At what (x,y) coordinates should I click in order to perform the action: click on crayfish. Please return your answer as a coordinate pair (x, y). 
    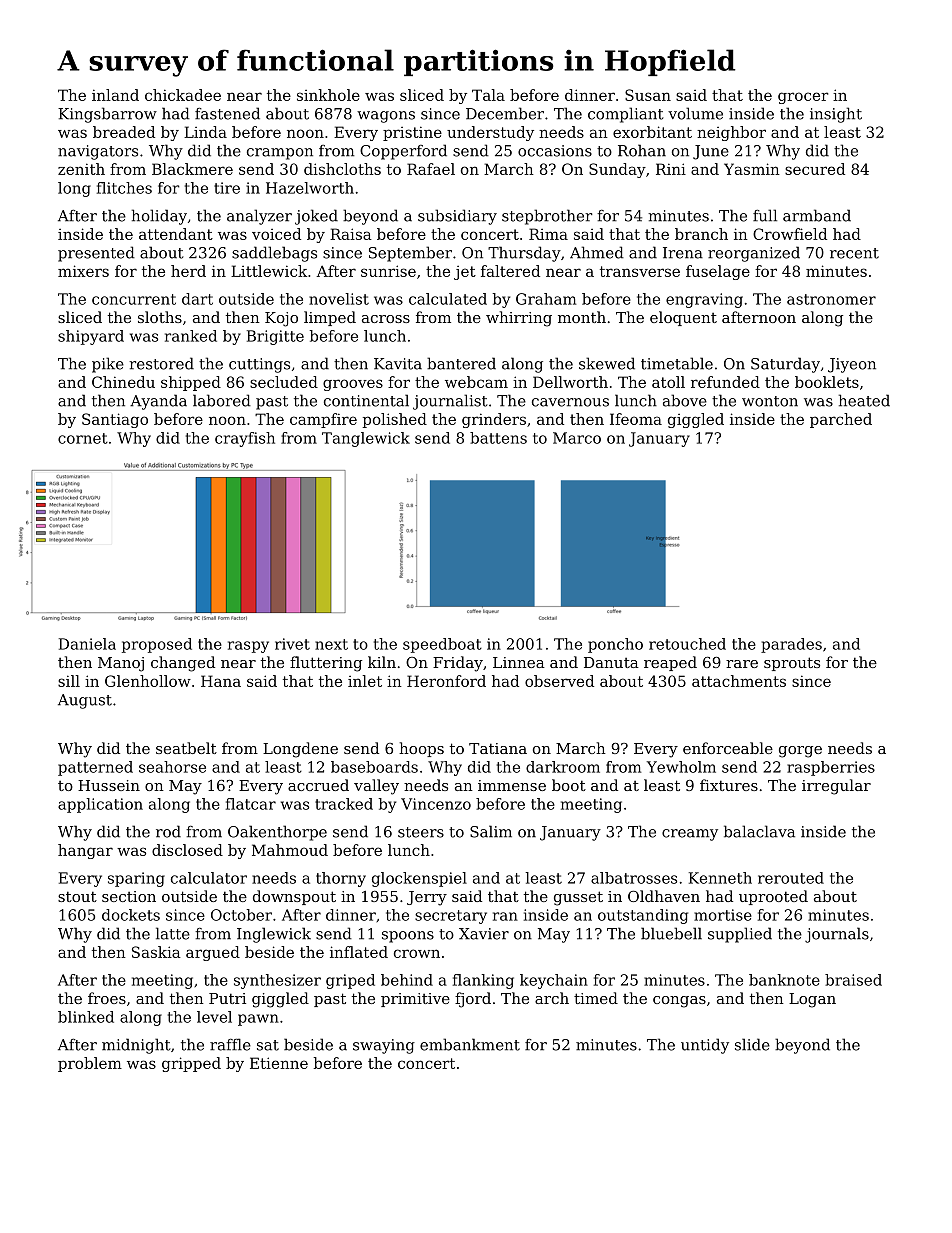
    Looking at the image, I should click on (245, 439).
